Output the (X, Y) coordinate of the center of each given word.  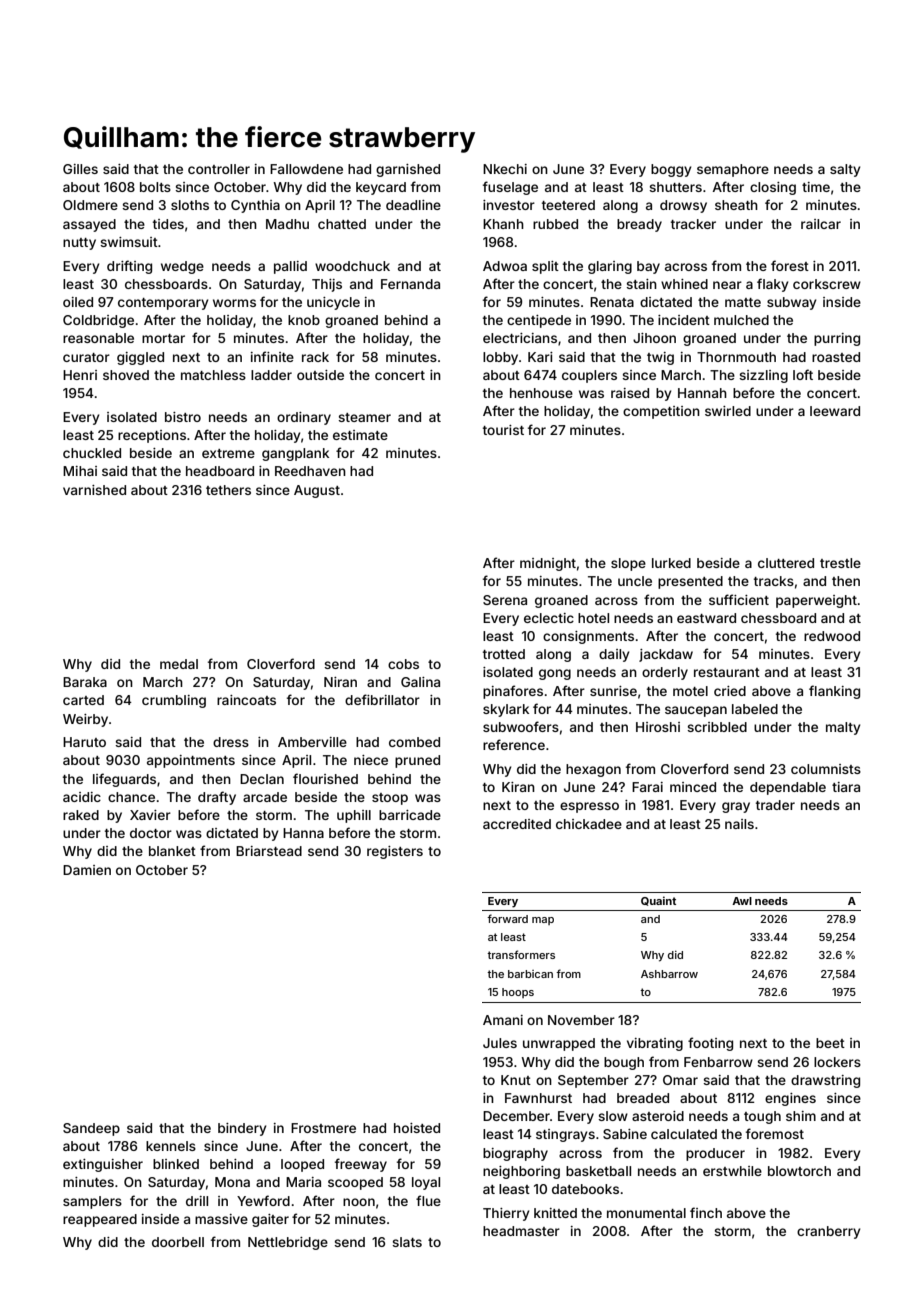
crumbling (174, 701)
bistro (183, 417)
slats (407, 1242)
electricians (520, 338)
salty (845, 170)
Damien (87, 870)
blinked (176, 1164)
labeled (755, 709)
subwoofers (521, 726)
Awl (742, 901)
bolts (155, 187)
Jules (500, 1043)
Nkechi (505, 169)
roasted (836, 357)
